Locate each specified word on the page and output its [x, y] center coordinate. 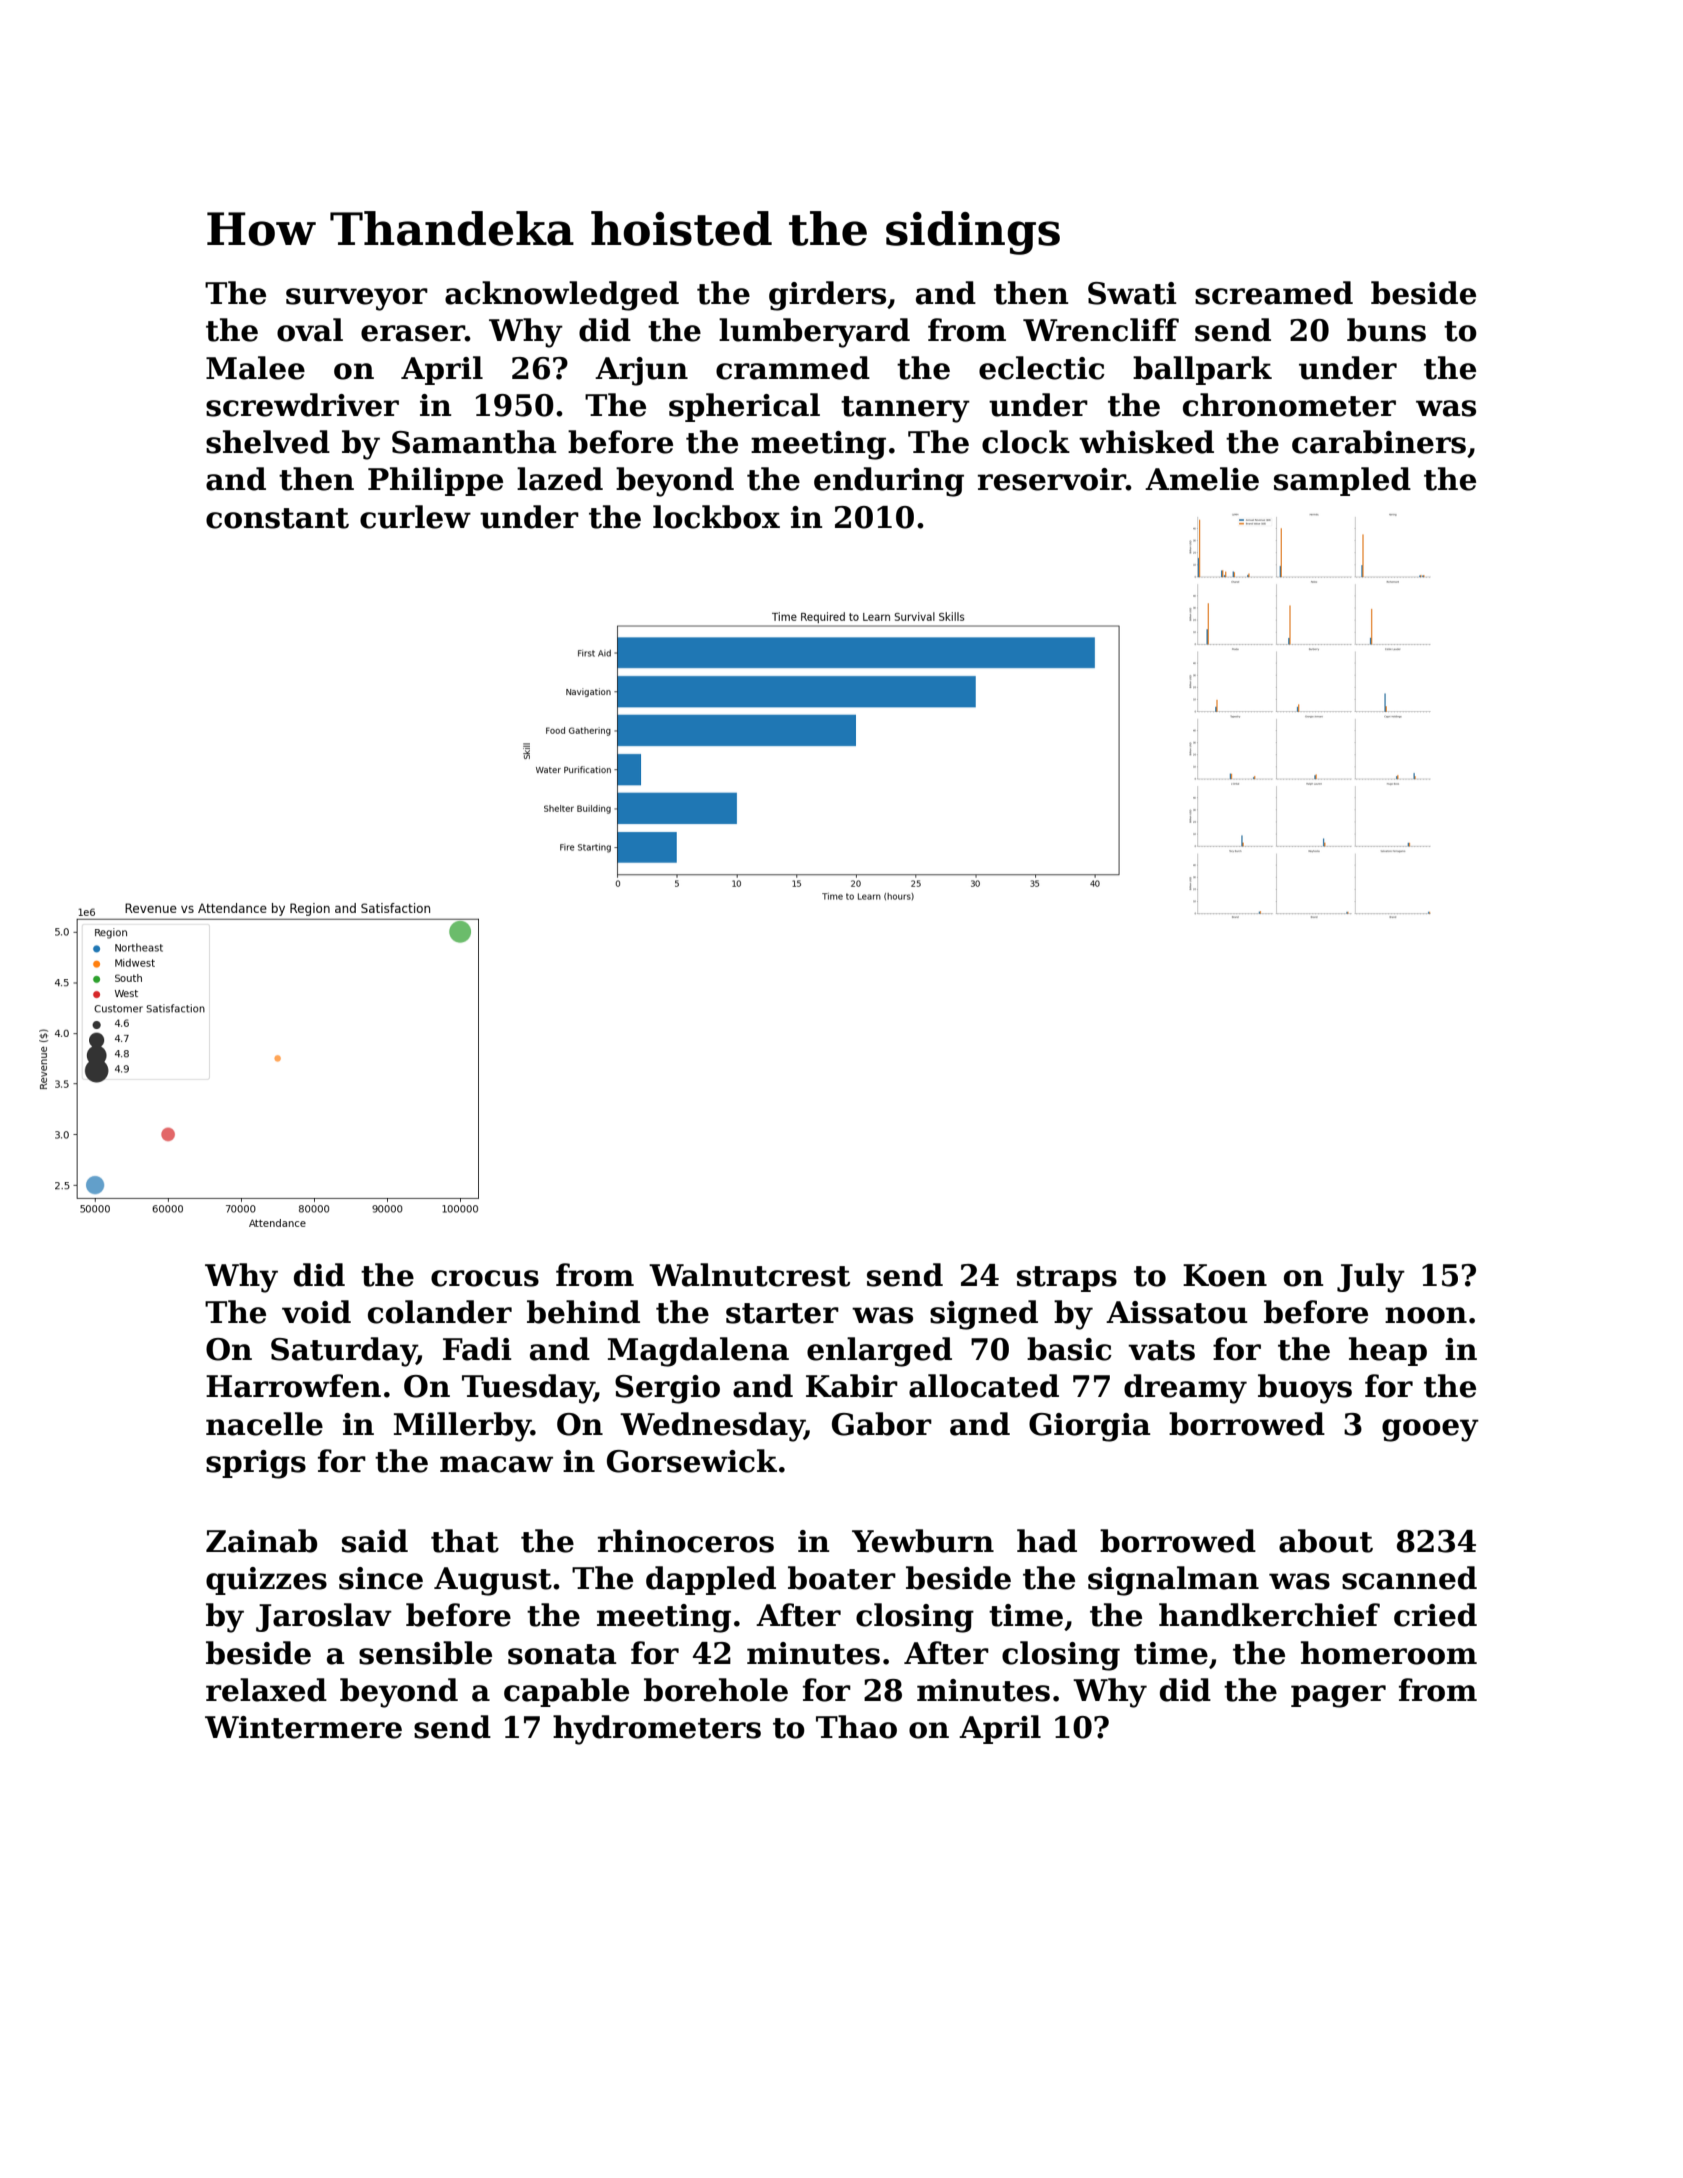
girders [827, 296]
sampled [1342, 481]
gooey [1430, 1430]
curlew [415, 517]
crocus [485, 1278]
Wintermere [303, 1727]
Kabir [852, 1386]
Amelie [1202, 479]
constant [277, 518]
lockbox [716, 517]
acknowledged [562, 296]
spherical [744, 407]
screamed [1274, 293]
